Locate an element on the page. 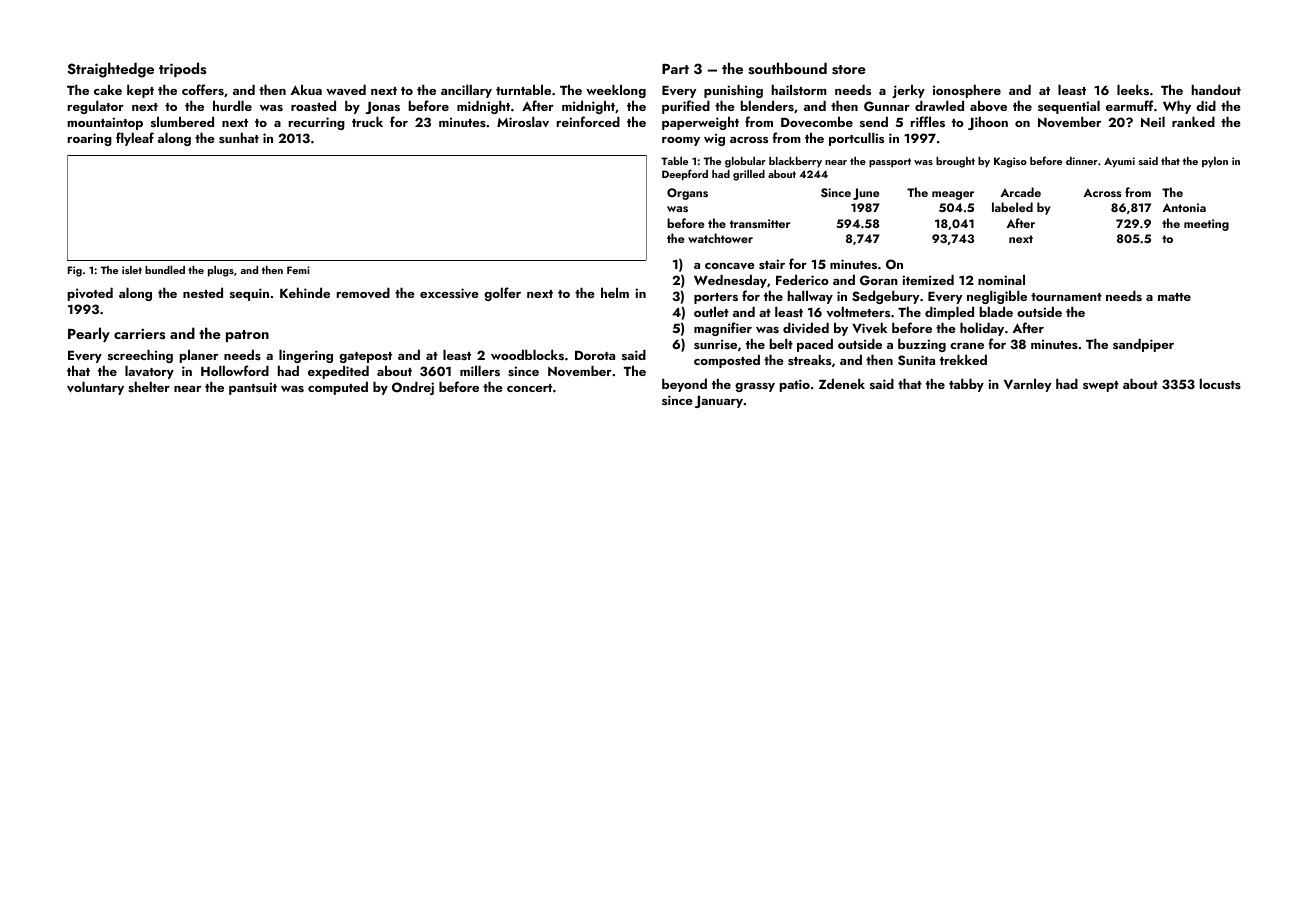 This image has height=924, width=1308. watchtower is located at coordinates (720, 238).
